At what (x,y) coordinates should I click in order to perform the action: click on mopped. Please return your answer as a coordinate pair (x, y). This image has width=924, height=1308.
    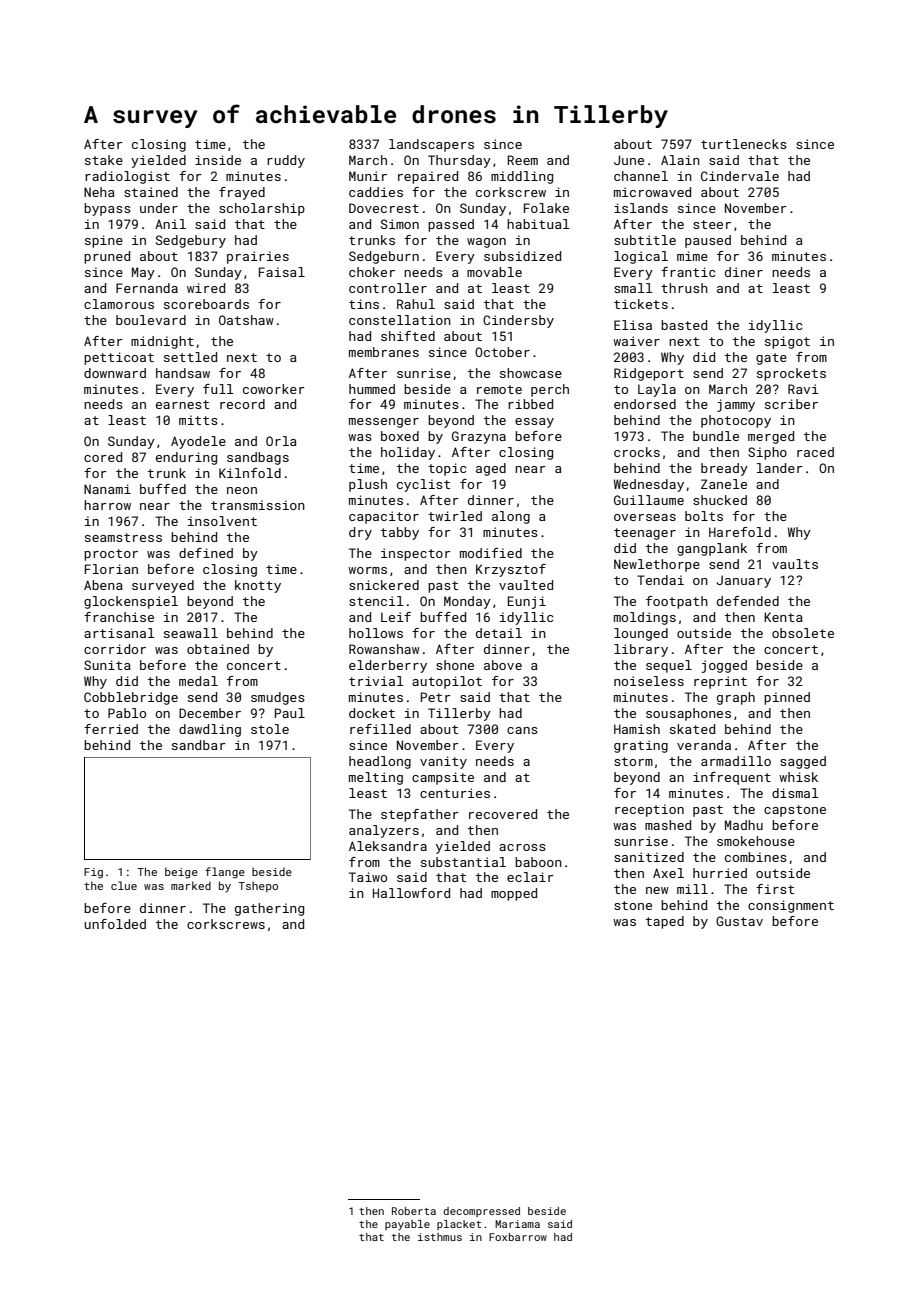
    Looking at the image, I should click on (514, 894).
